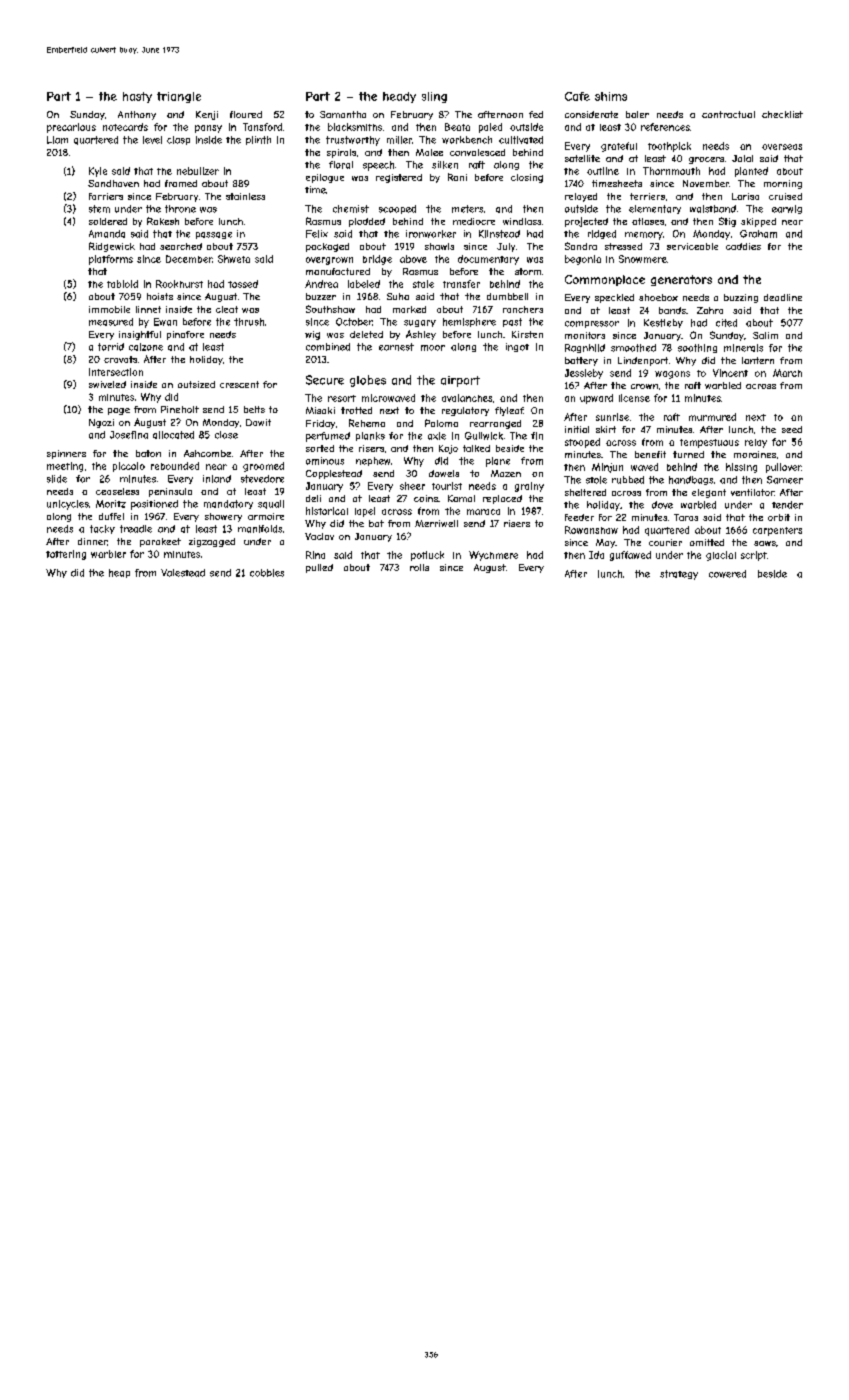  I want to click on sling, so click(434, 97).
